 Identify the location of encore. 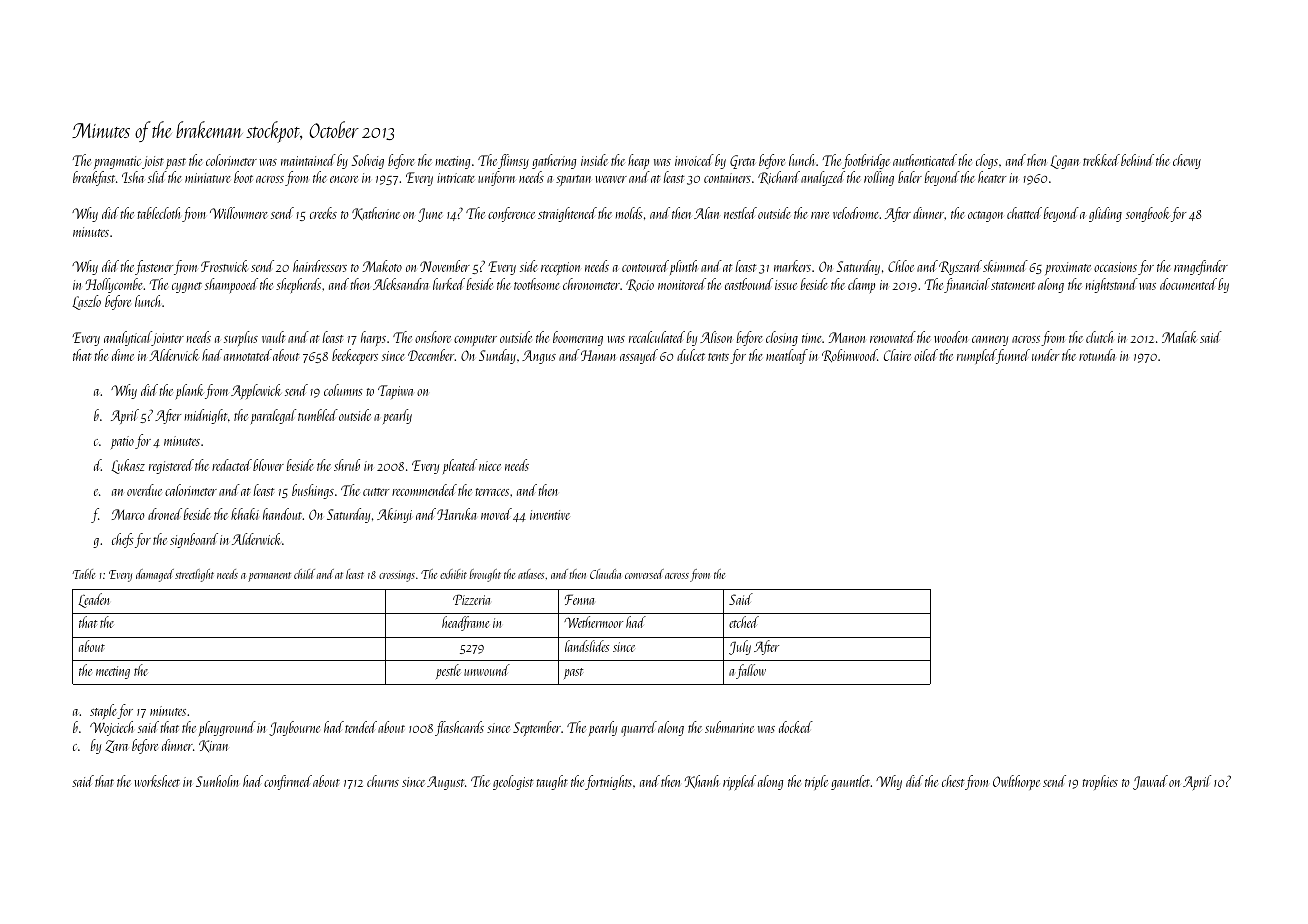
(344, 179).
